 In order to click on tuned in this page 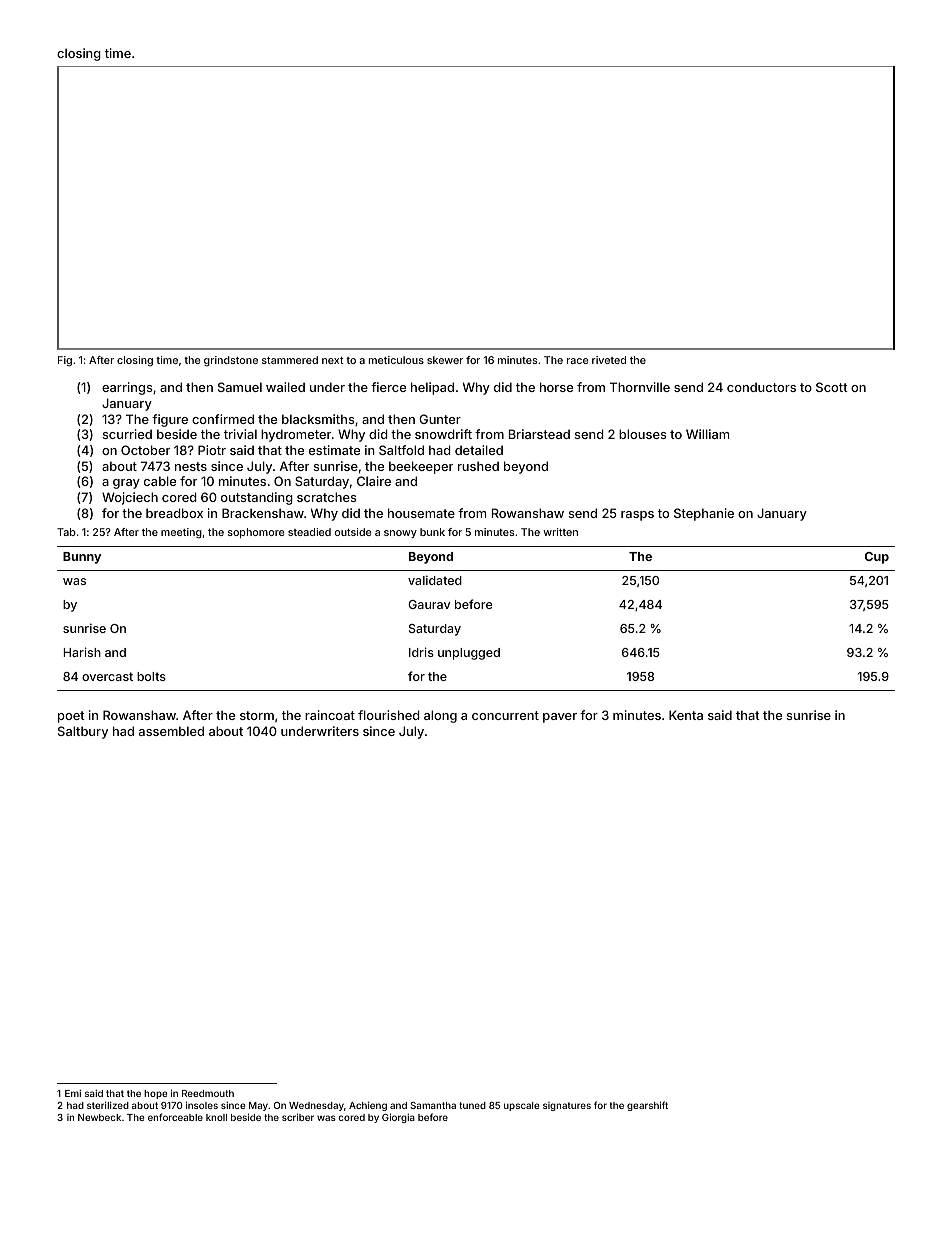, I will do `click(472, 1105)`.
